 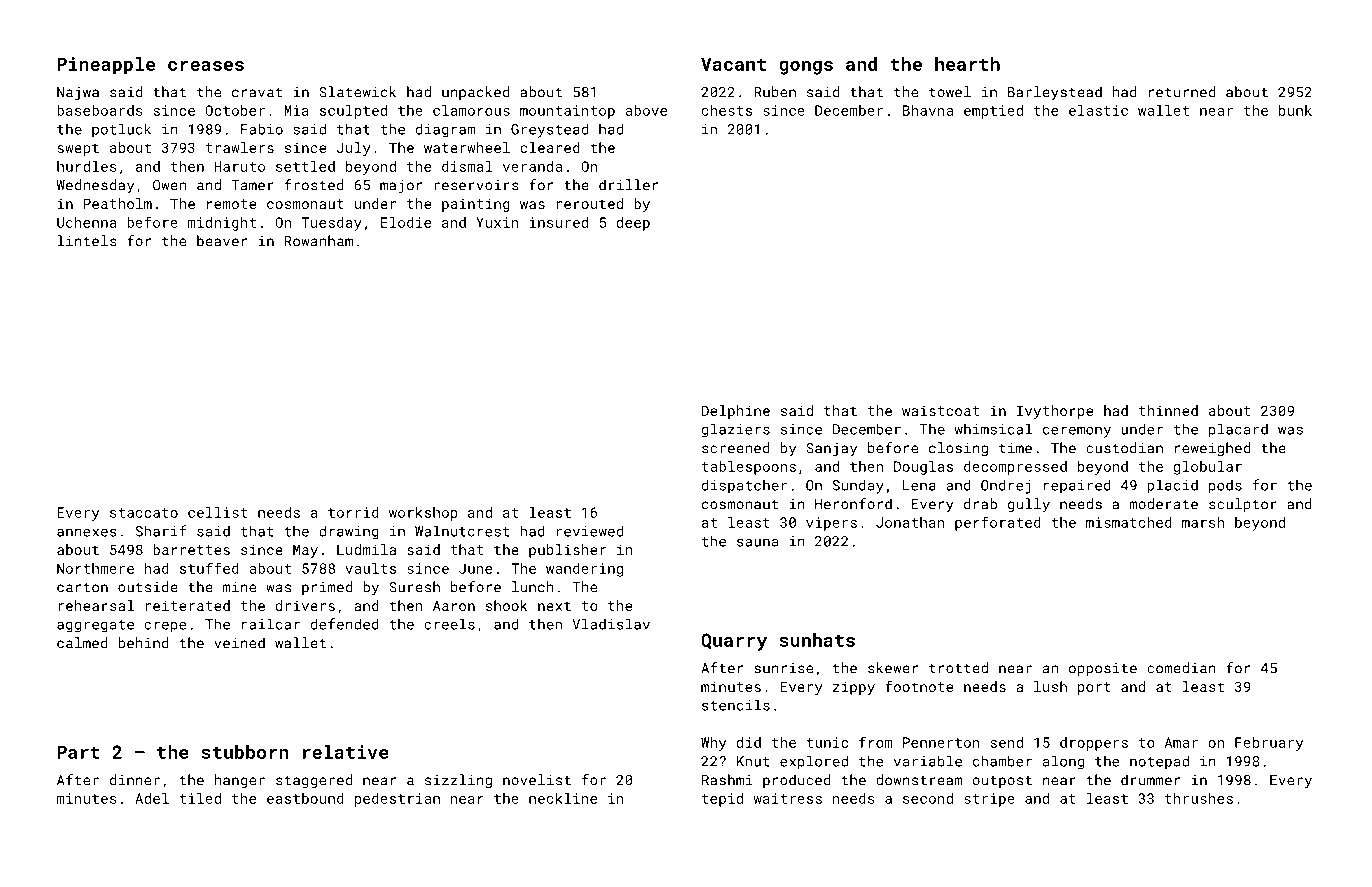 What do you see at coordinates (100, 110) in the page?
I see `baseboards` at bounding box center [100, 110].
